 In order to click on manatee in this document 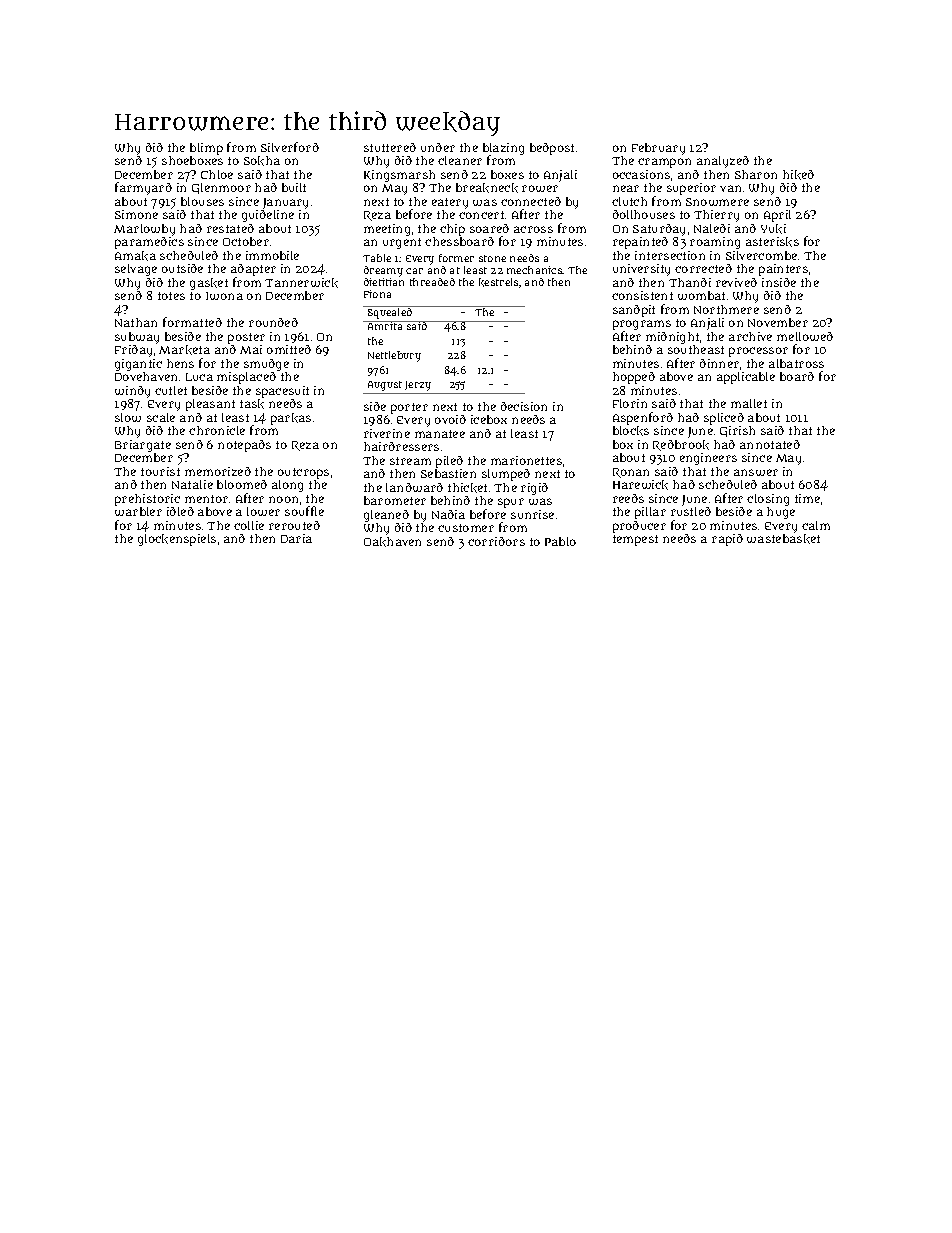, I will do `click(440, 434)`.
